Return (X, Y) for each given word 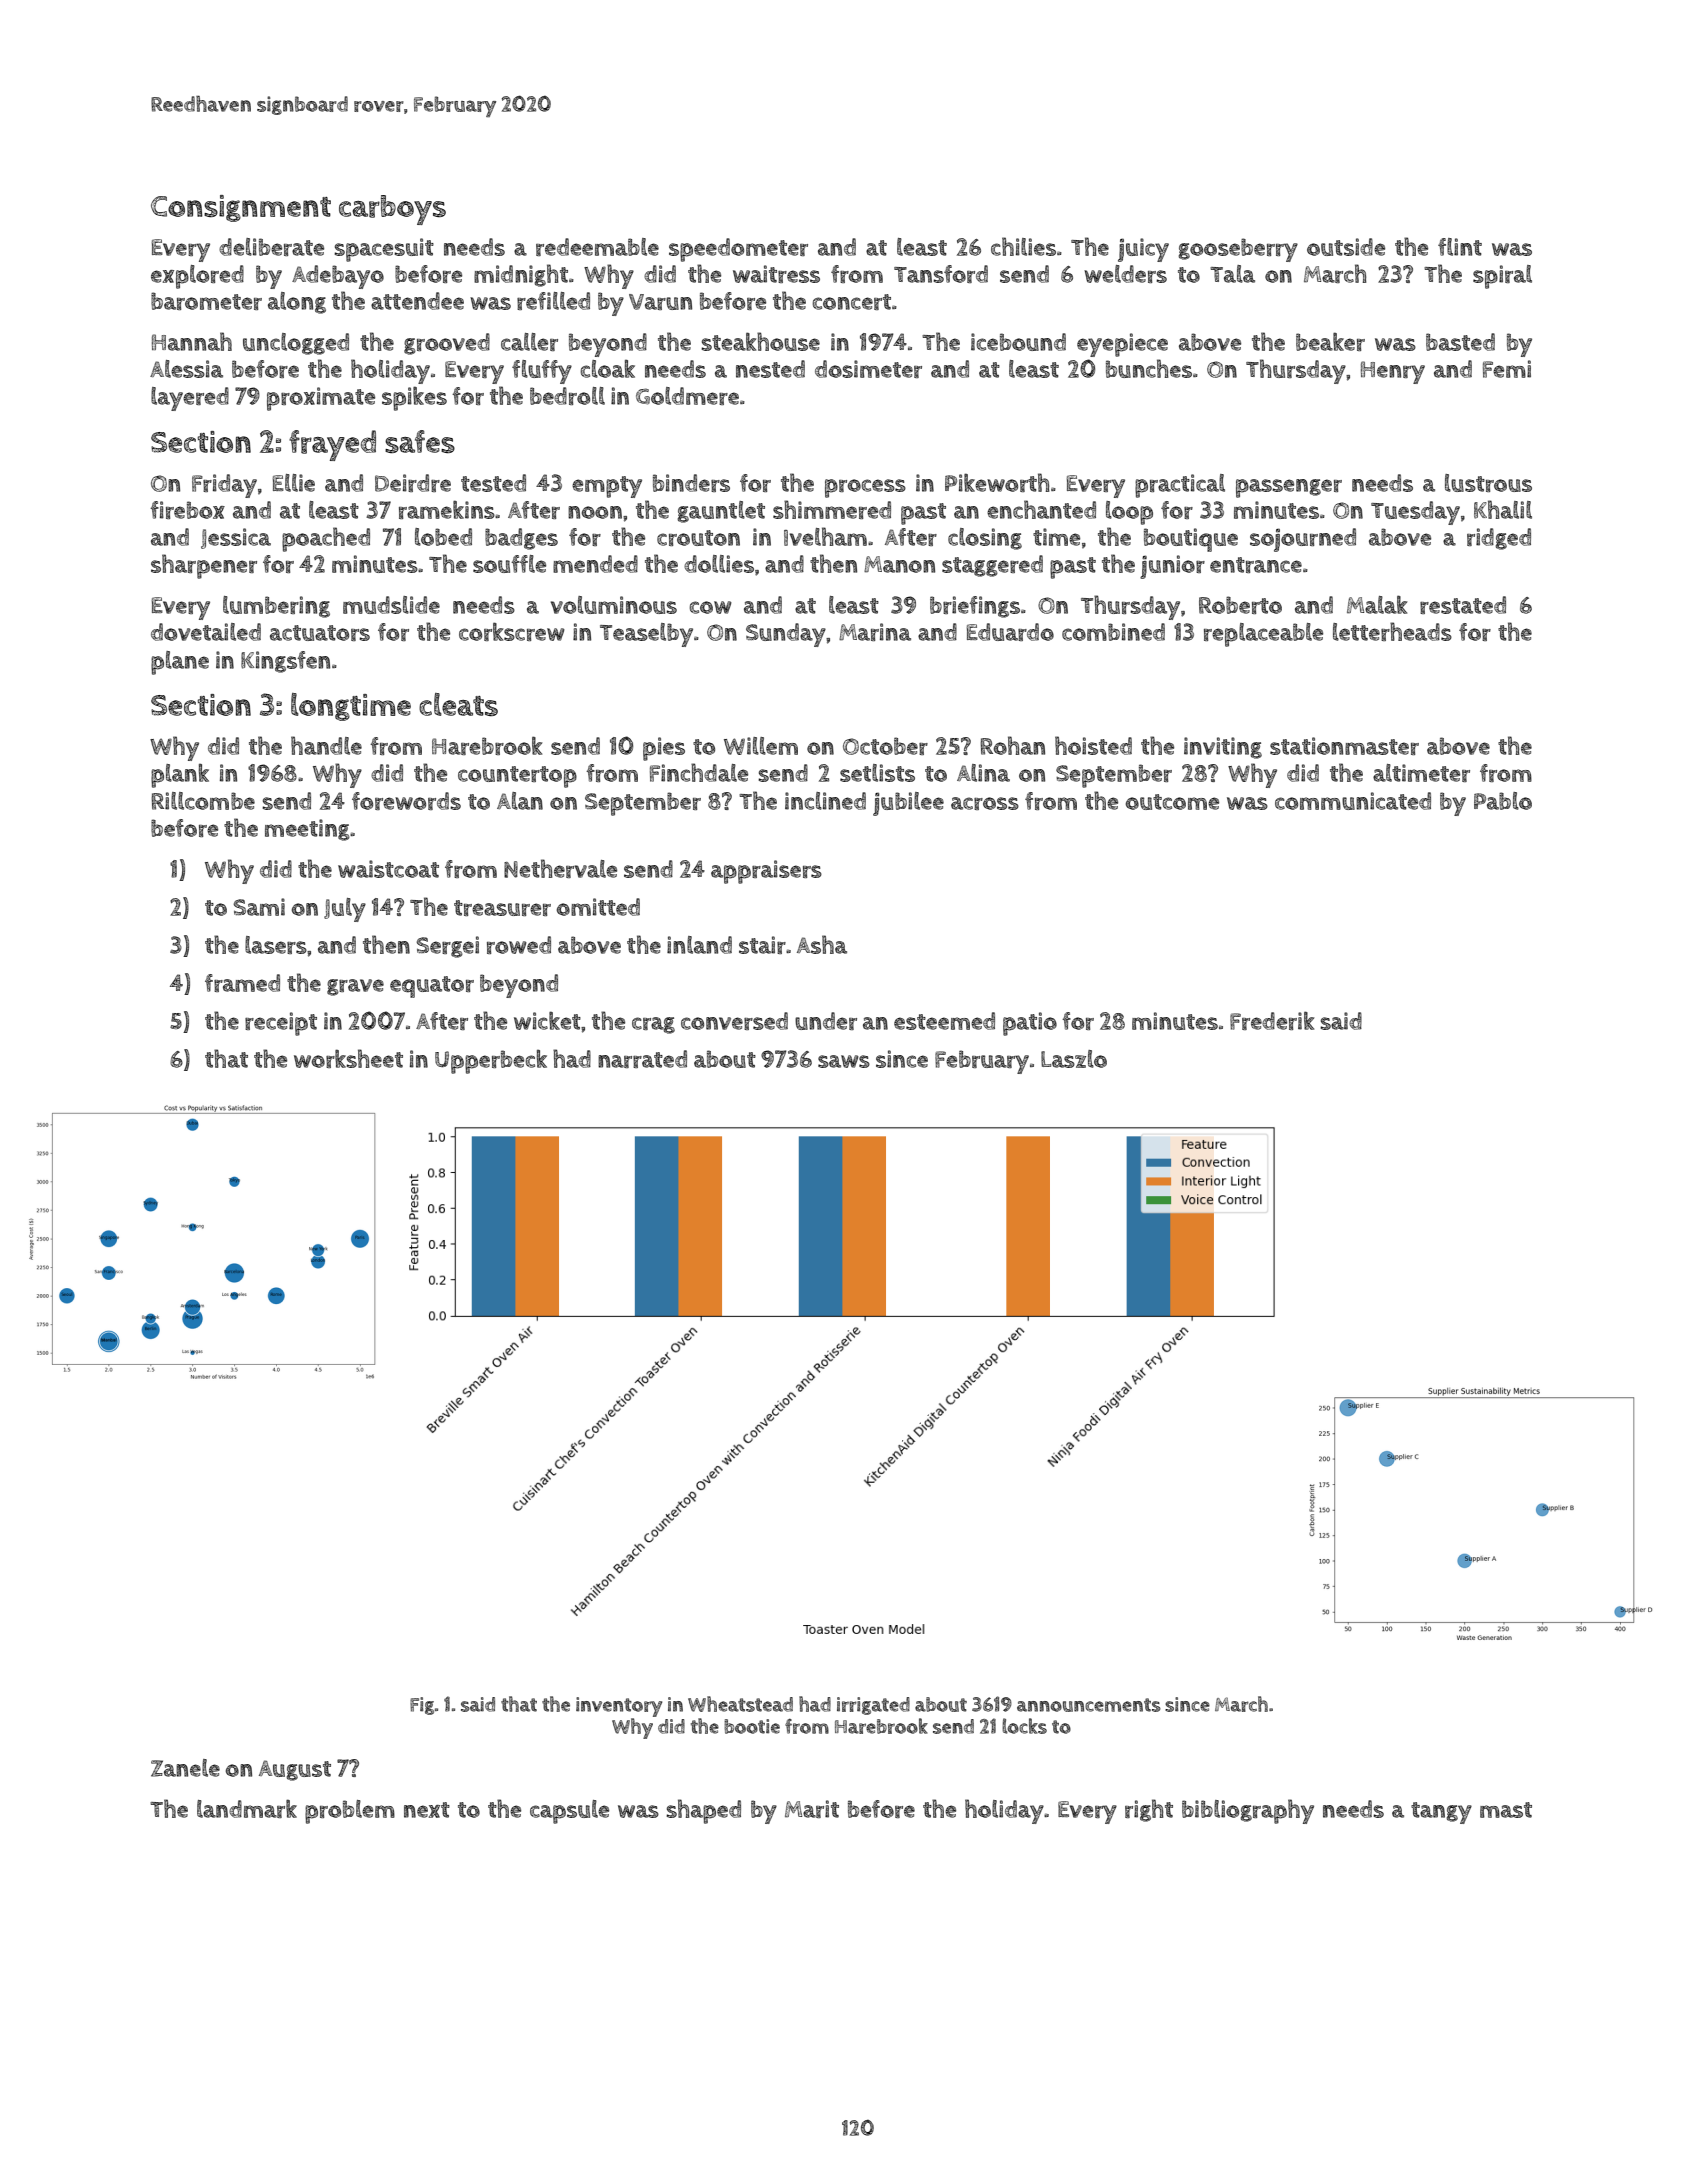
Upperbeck (491, 1062)
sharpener (204, 566)
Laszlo (1074, 1059)
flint (1460, 247)
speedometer (738, 250)
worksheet (348, 1058)
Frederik (1272, 1020)
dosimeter (868, 369)
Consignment (241, 208)
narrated (642, 1059)
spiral (1502, 277)
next (427, 1810)
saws (844, 1061)
